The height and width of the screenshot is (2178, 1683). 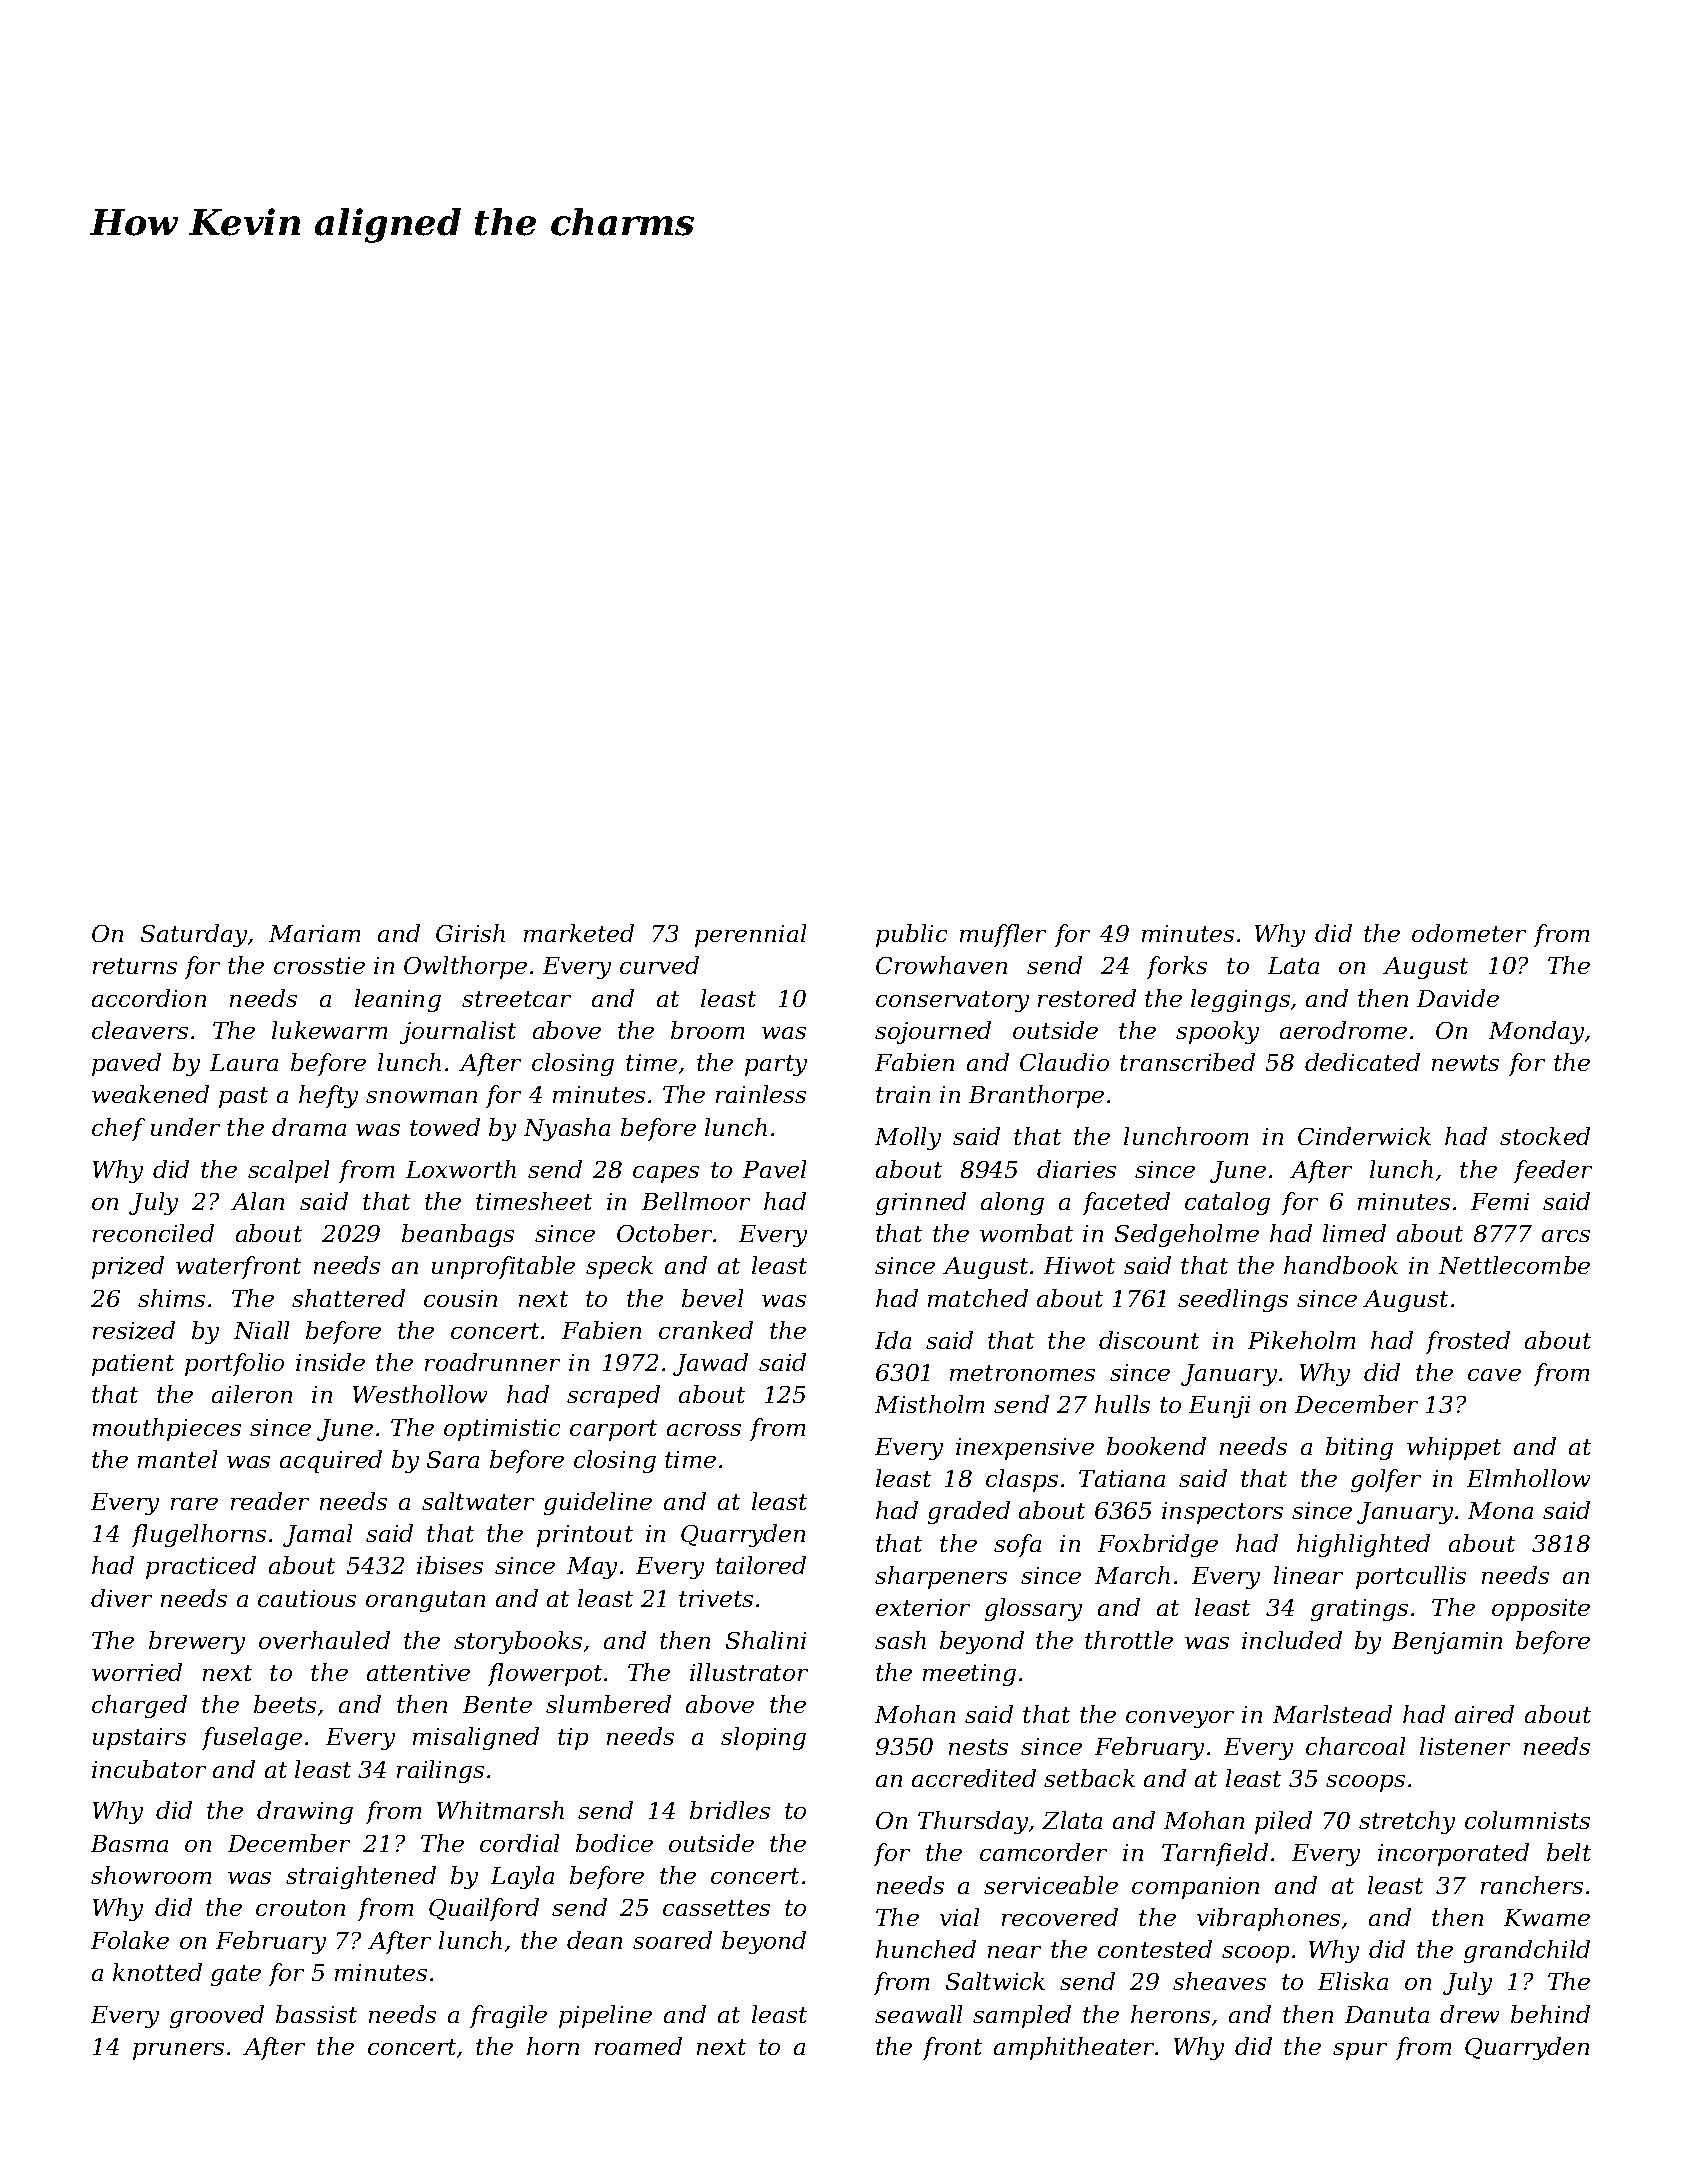 What do you see at coordinates (1469, 933) in the screenshot?
I see `odometer` at bounding box center [1469, 933].
